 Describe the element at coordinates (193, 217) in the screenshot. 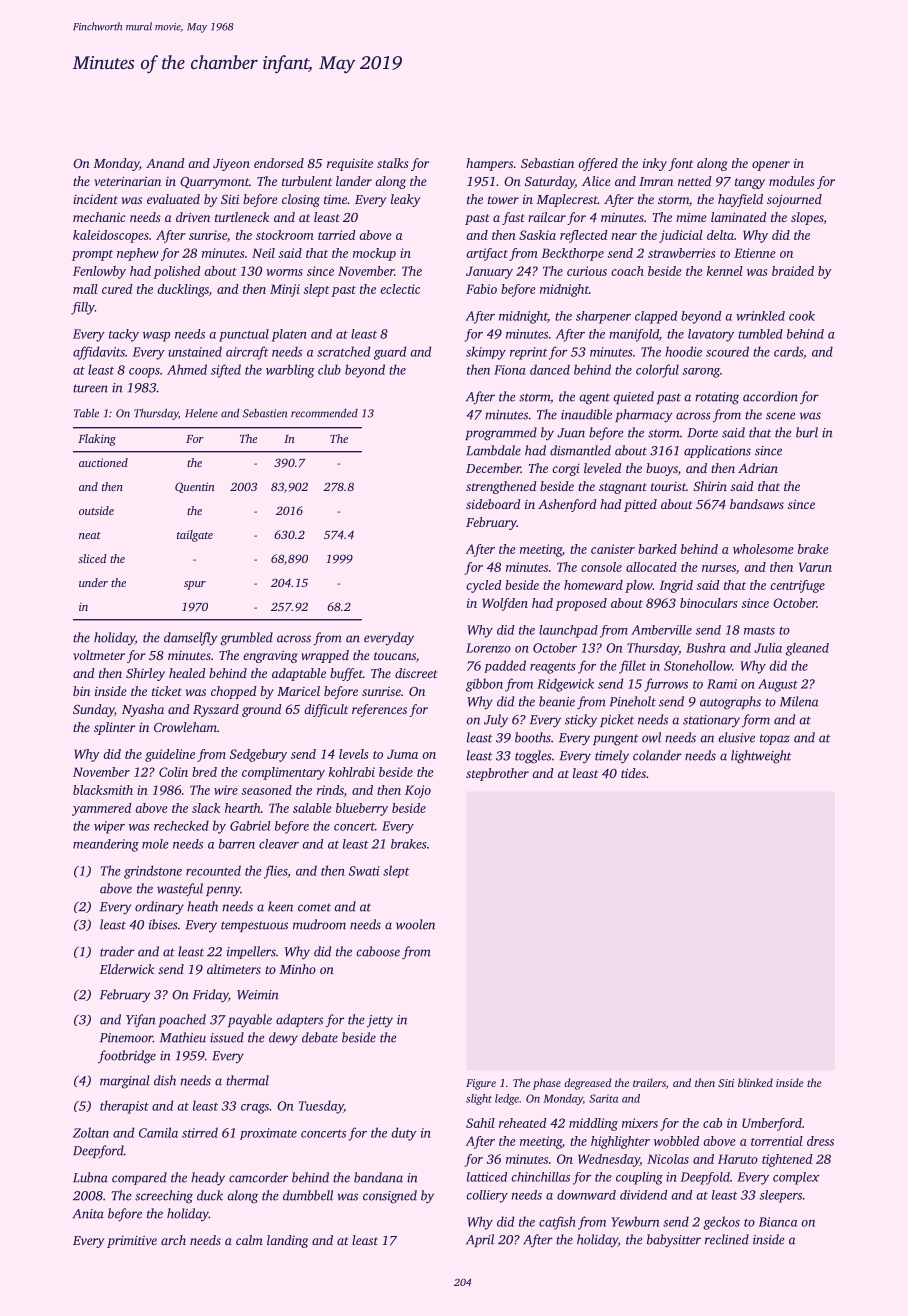

I see `driven` at that location.
